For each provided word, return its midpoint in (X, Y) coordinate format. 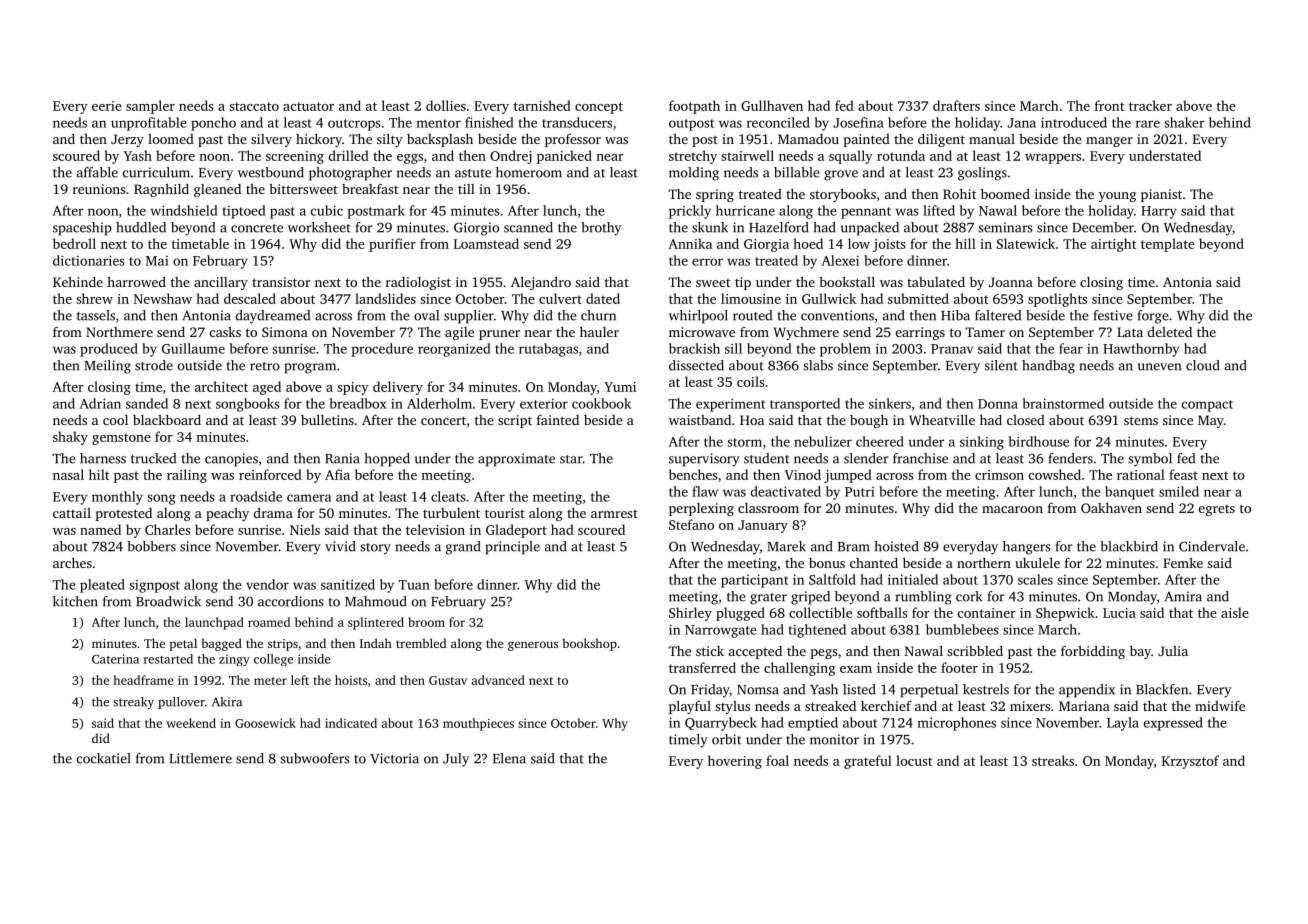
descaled (250, 298)
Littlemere (200, 758)
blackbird (1129, 546)
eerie (107, 106)
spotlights (1057, 300)
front (1109, 105)
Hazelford (779, 227)
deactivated (786, 491)
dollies (446, 105)
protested (124, 514)
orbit (726, 739)
